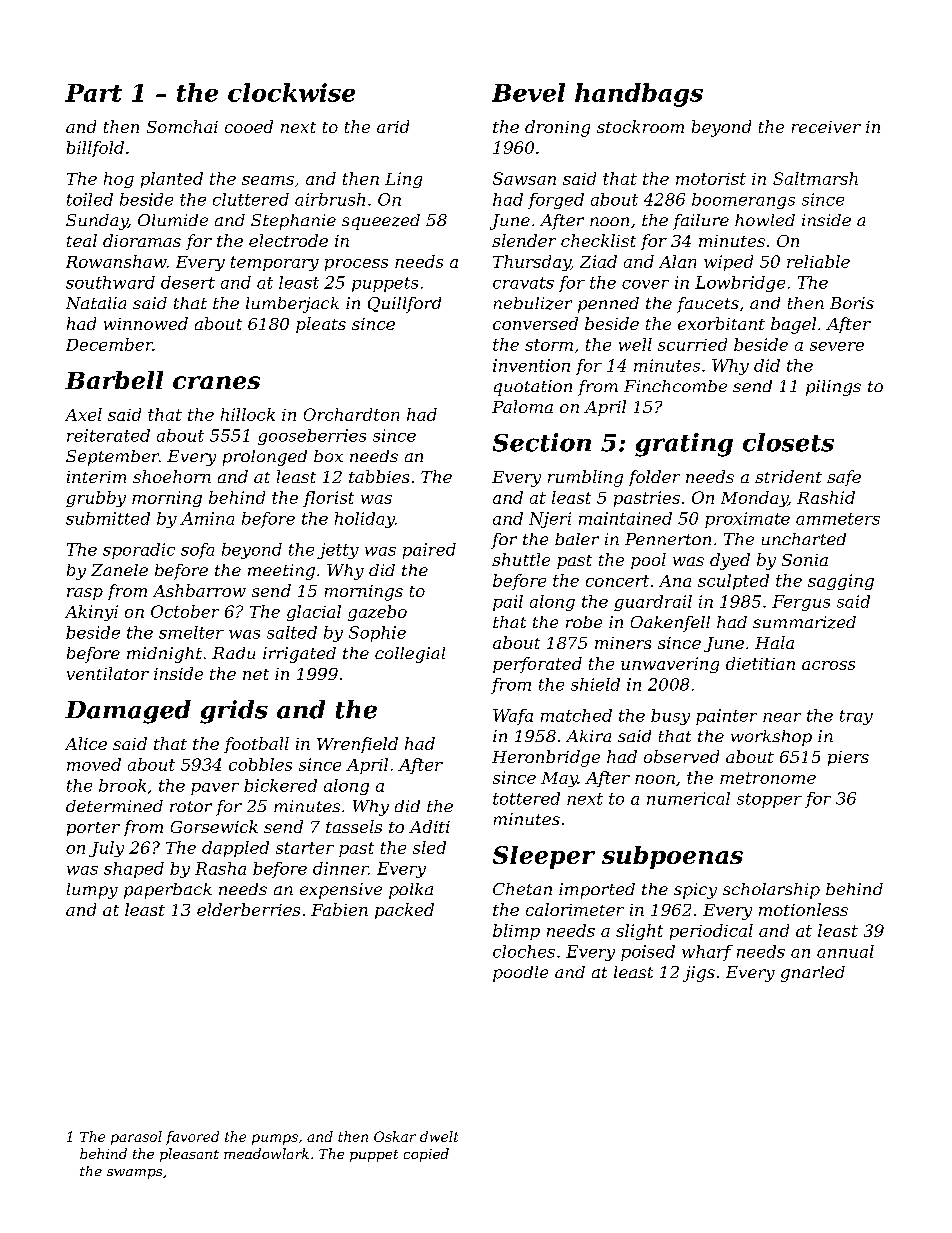 This document has height=1233, width=952. Describe the element at coordinates (577, 539) in the document. I see `baler` at that location.
